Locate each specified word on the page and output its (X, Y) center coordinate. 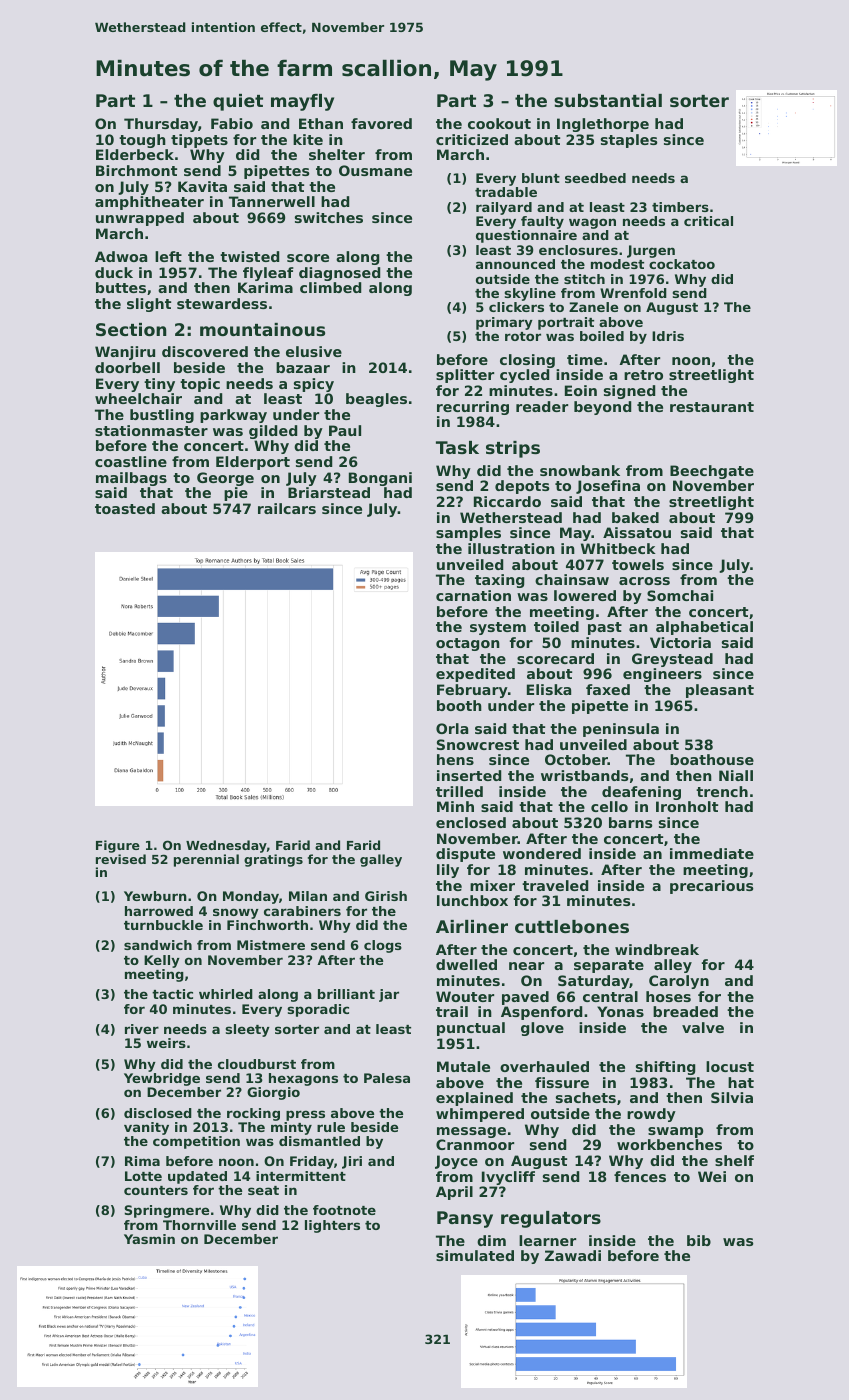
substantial (608, 100)
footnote (344, 1210)
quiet (238, 102)
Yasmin (149, 1239)
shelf (734, 1160)
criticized (472, 139)
